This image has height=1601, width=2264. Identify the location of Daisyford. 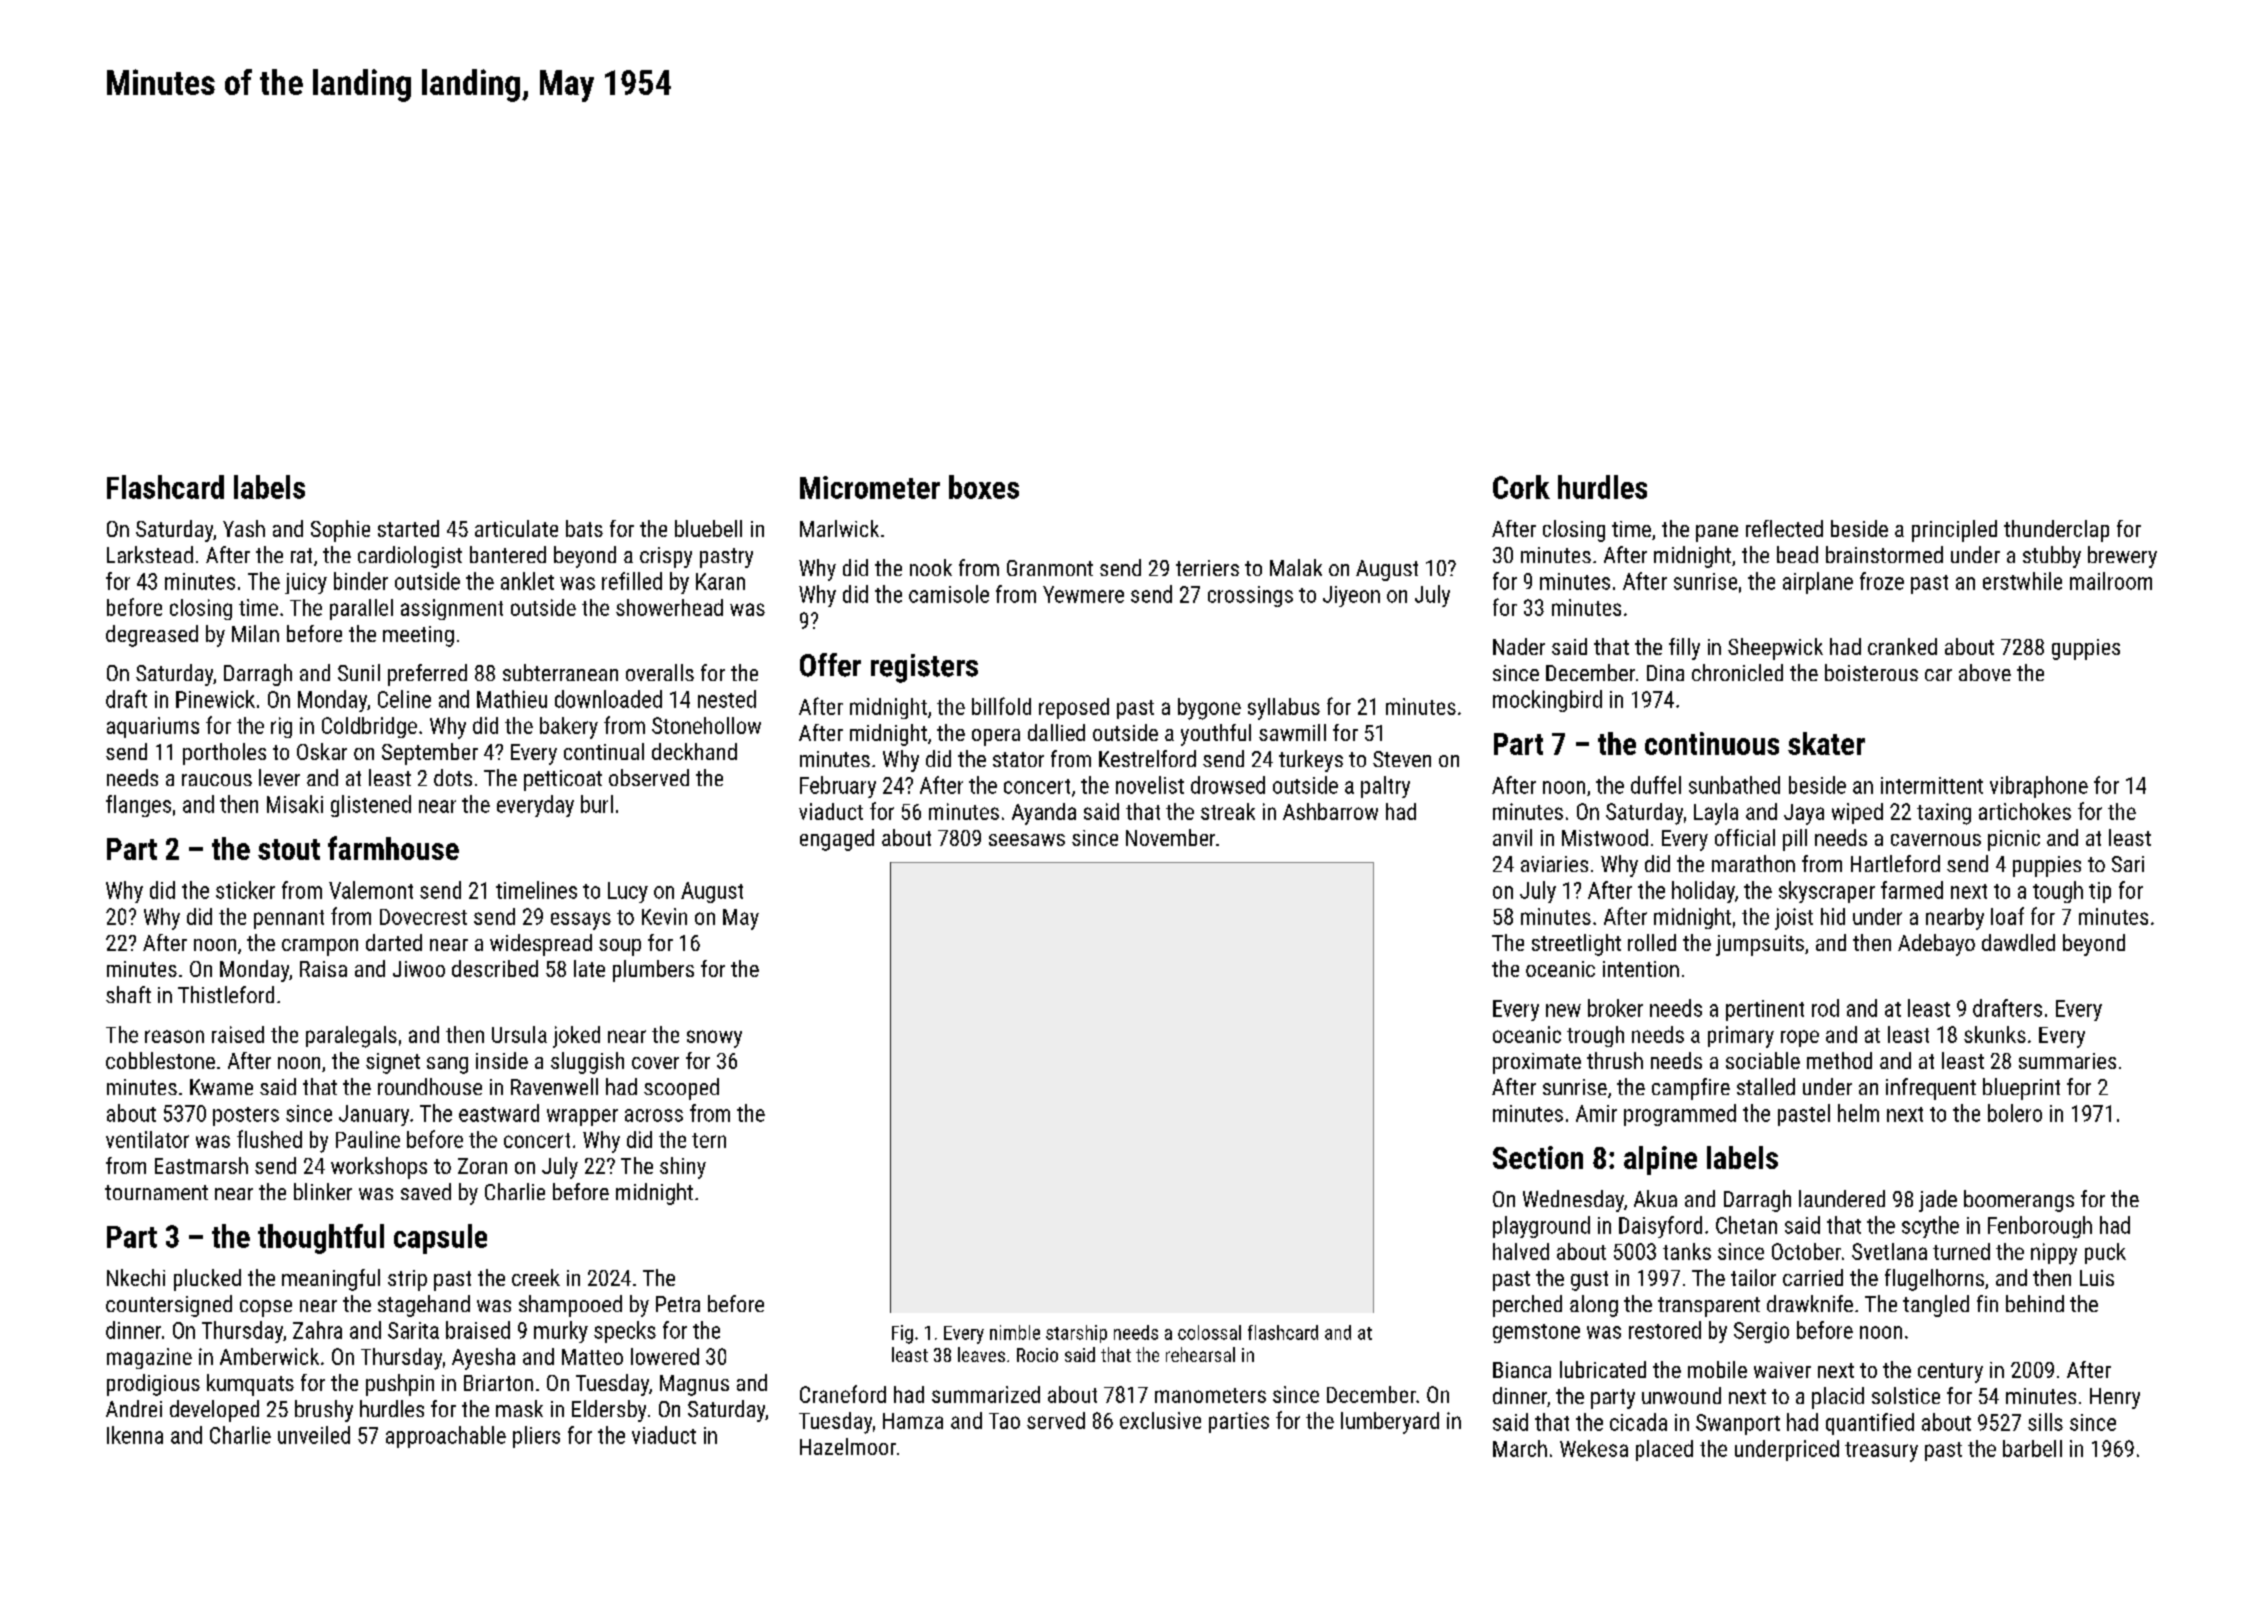
(1660, 1227).
